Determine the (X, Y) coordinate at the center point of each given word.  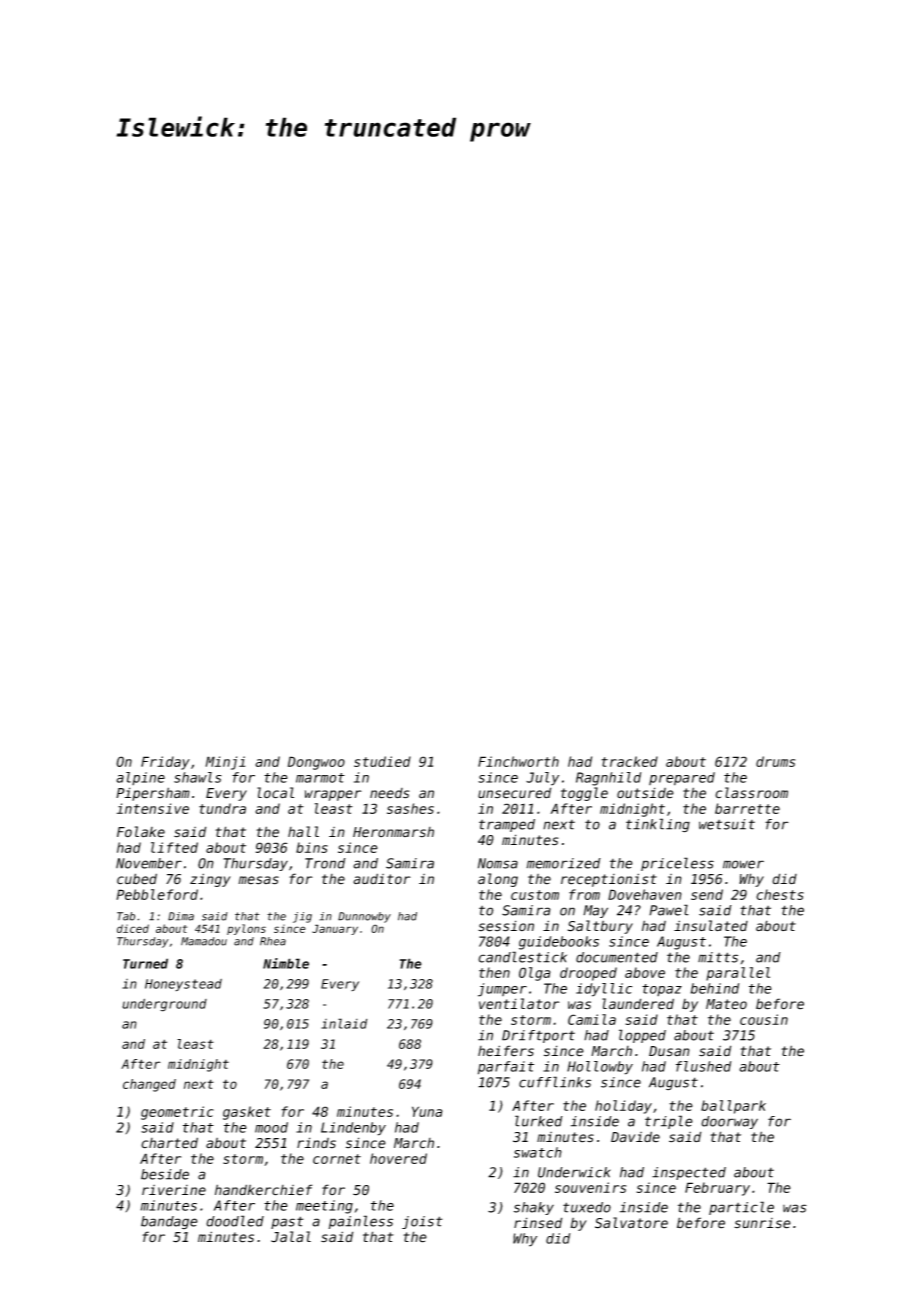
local (275, 793)
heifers (506, 1051)
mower (743, 864)
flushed (703, 1066)
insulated (711, 926)
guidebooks (559, 943)
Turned (145, 963)
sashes (410, 808)
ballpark (733, 1107)
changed (149, 1085)
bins (312, 847)
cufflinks (555, 1082)
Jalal (291, 1237)
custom (535, 895)
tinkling (658, 825)
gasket (247, 1113)
